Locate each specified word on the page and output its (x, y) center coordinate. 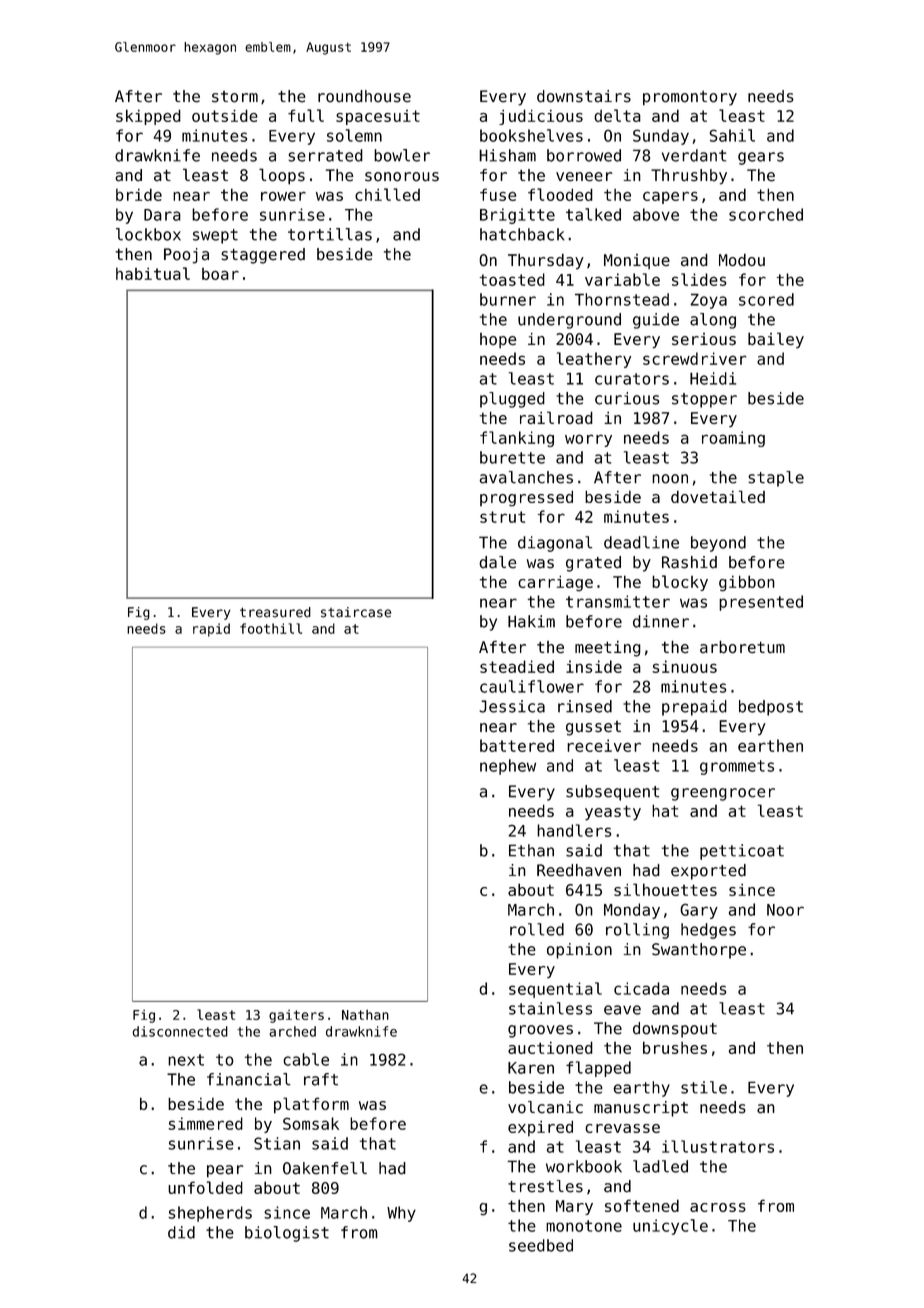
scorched (766, 214)
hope (498, 340)
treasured (275, 612)
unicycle (670, 1227)
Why (401, 1214)
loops (282, 176)
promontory (690, 98)
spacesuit (378, 117)
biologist (287, 1234)
